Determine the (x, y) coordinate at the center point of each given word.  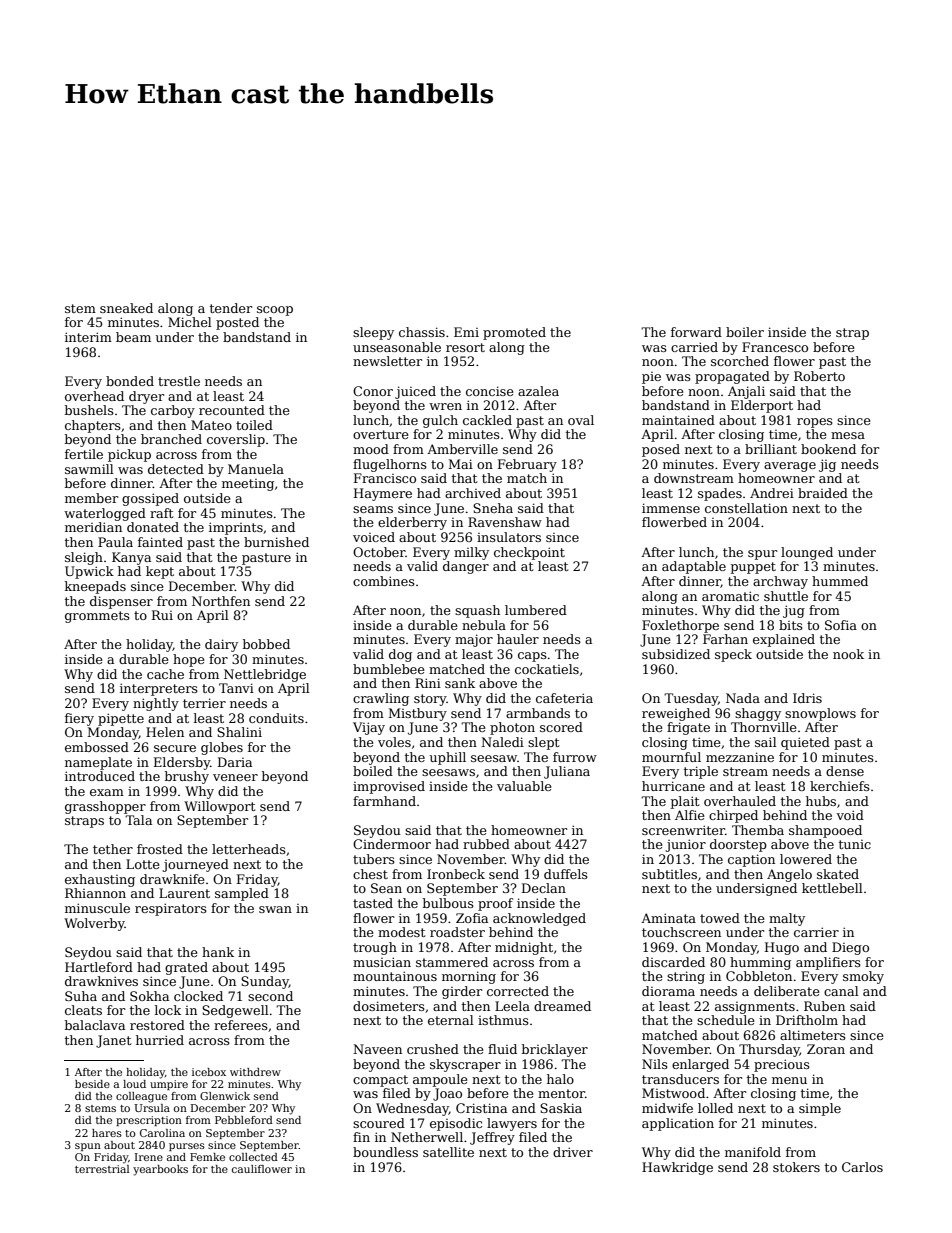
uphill (448, 758)
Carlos (862, 1167)
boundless (385, 1152)
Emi (466, 332)
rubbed (486, 844)
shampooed (825, 831)
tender (231, 308)
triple (701, 772)
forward (696, 332)
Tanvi (236, 688)
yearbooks (160, 1170)
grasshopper (105, 807)
